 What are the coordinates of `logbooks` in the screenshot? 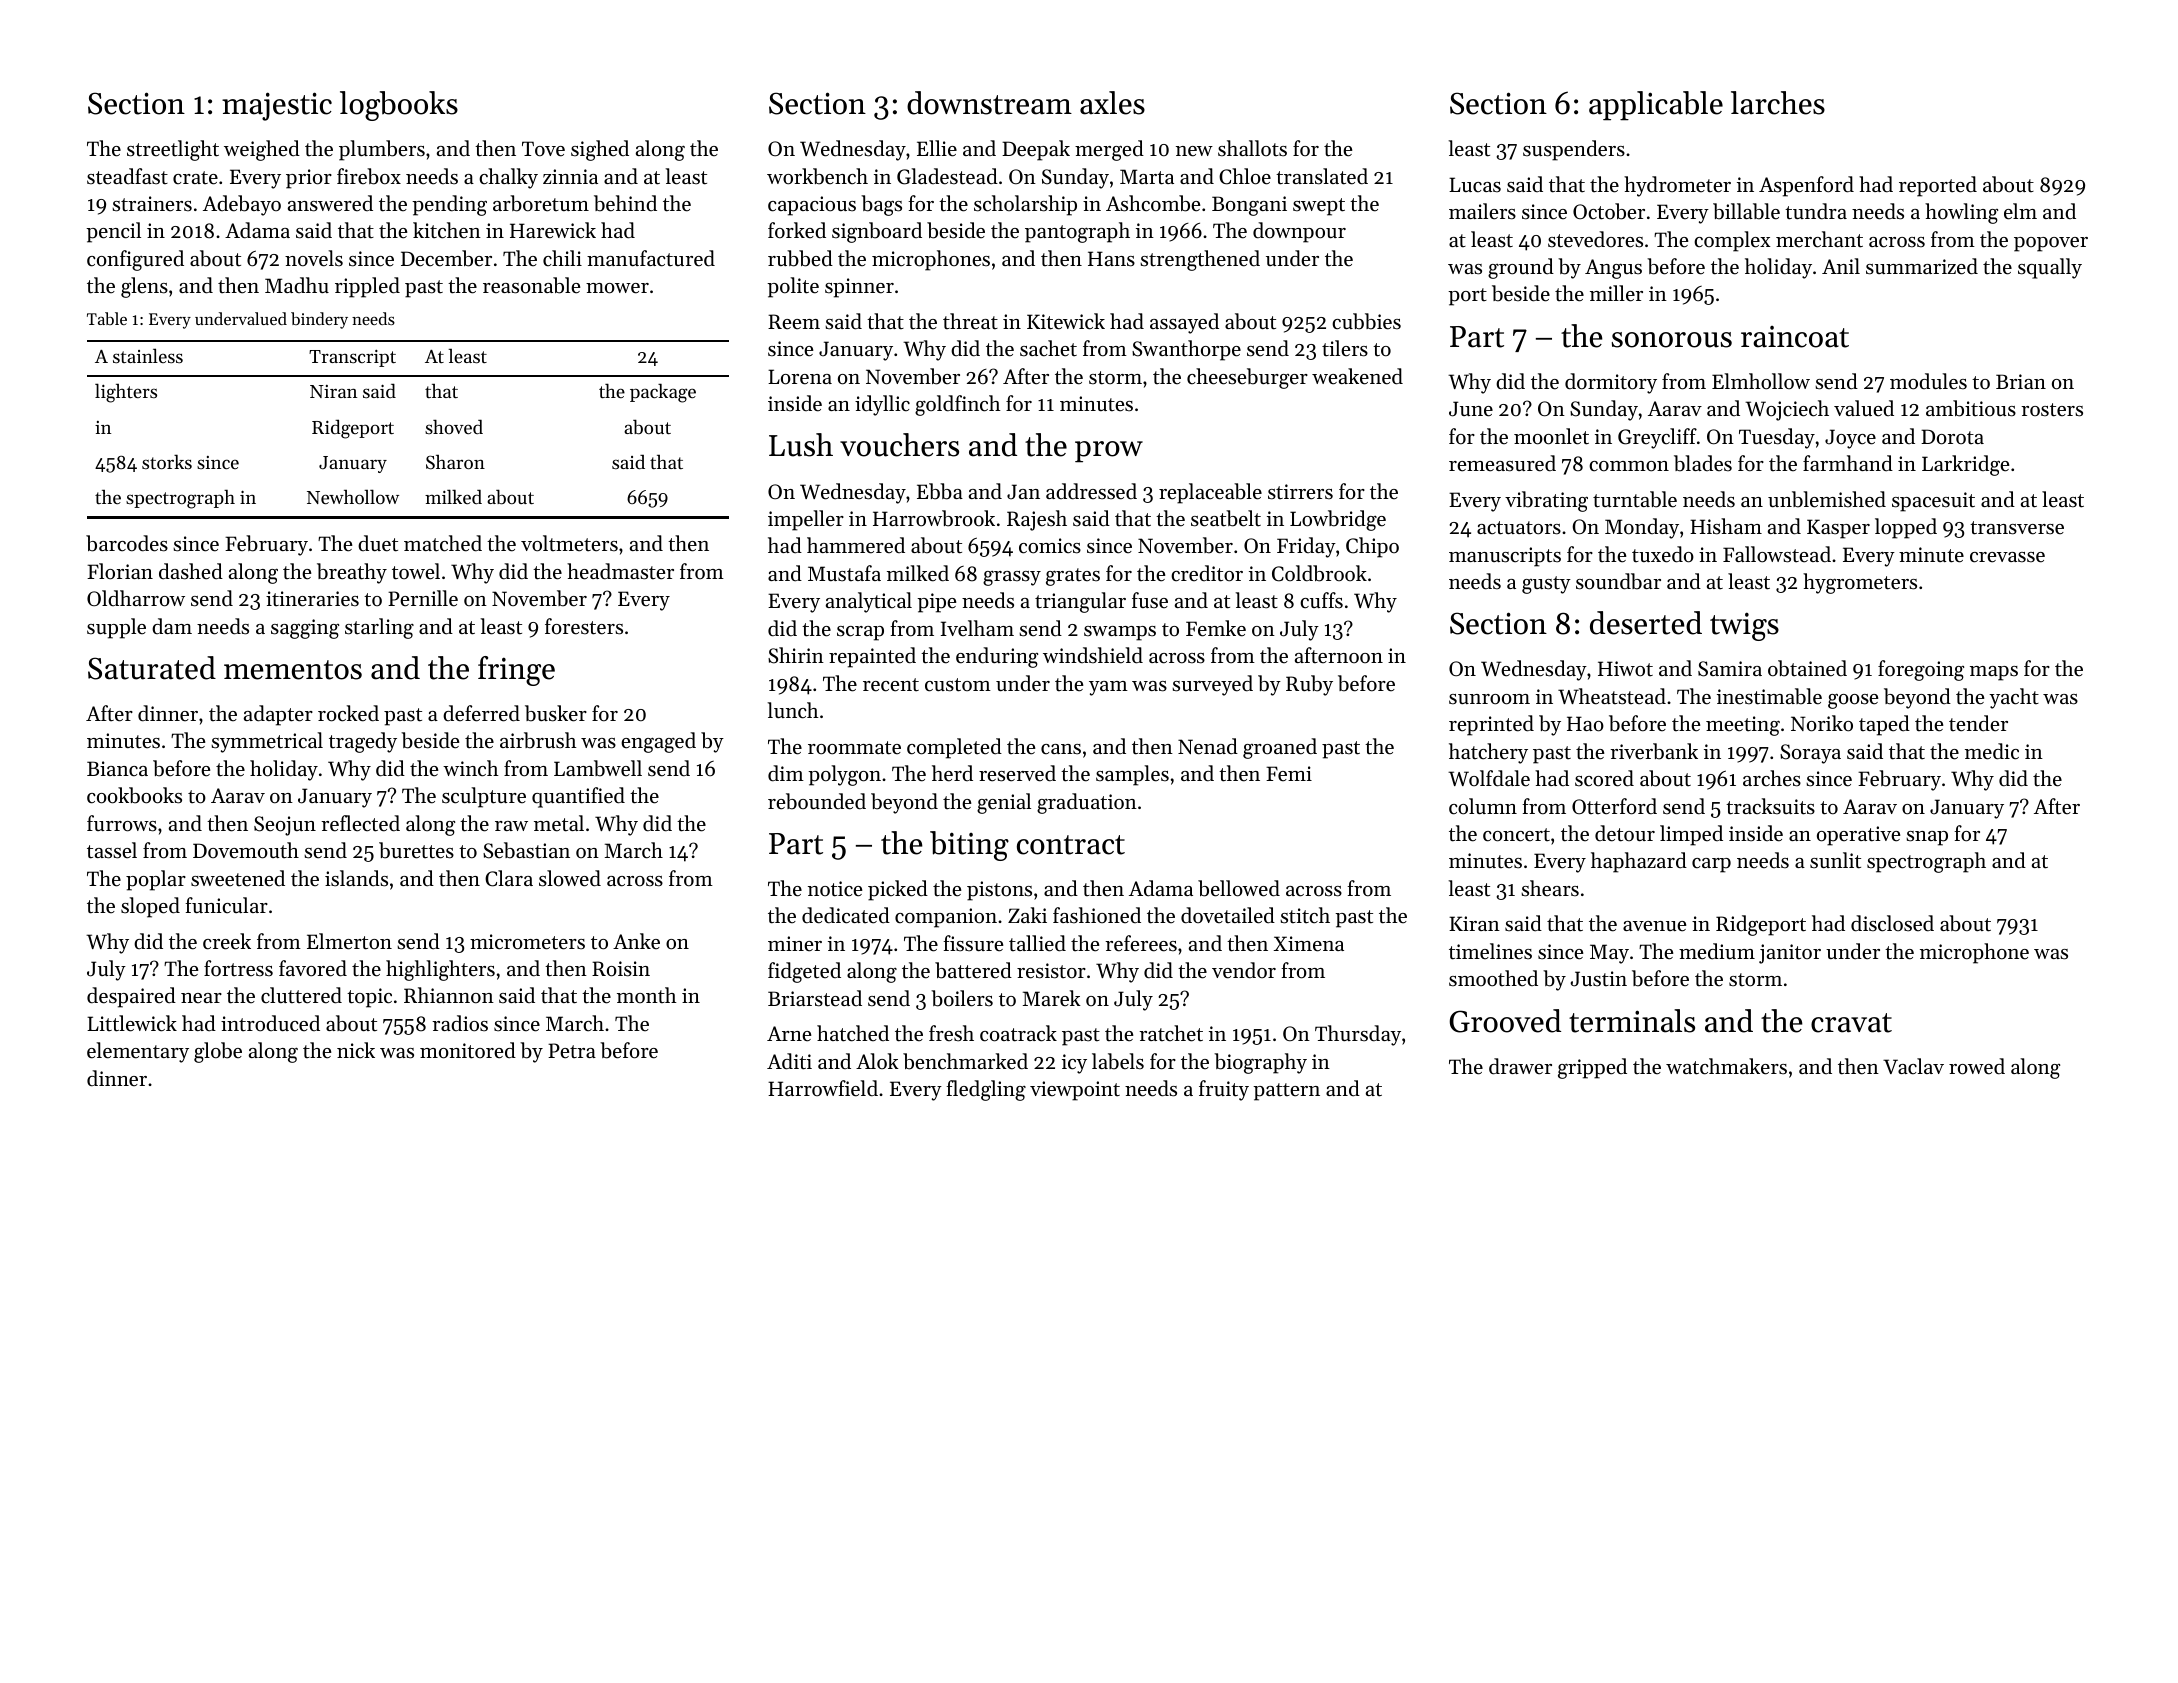 It's located at (399, 106).
